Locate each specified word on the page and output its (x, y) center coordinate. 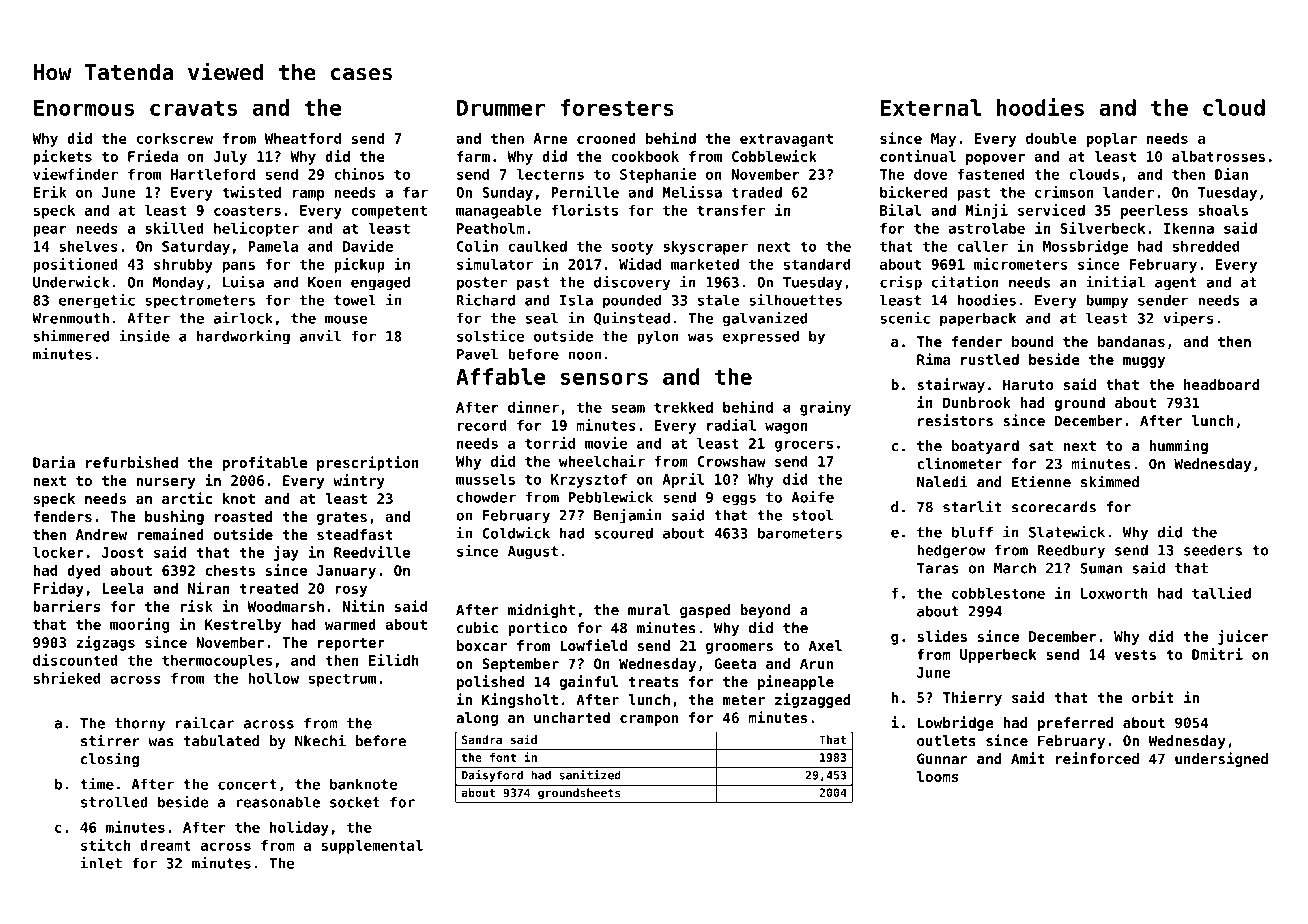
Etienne (1041, 481)
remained (171, 534)
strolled (114, 802)
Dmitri (1217, 654)
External (931, 107)
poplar (1111, 140)
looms (938, 776)
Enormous (84, 108)
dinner (533, 407)
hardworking (243, 337)
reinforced (1097, 758)
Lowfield (593, 645)
